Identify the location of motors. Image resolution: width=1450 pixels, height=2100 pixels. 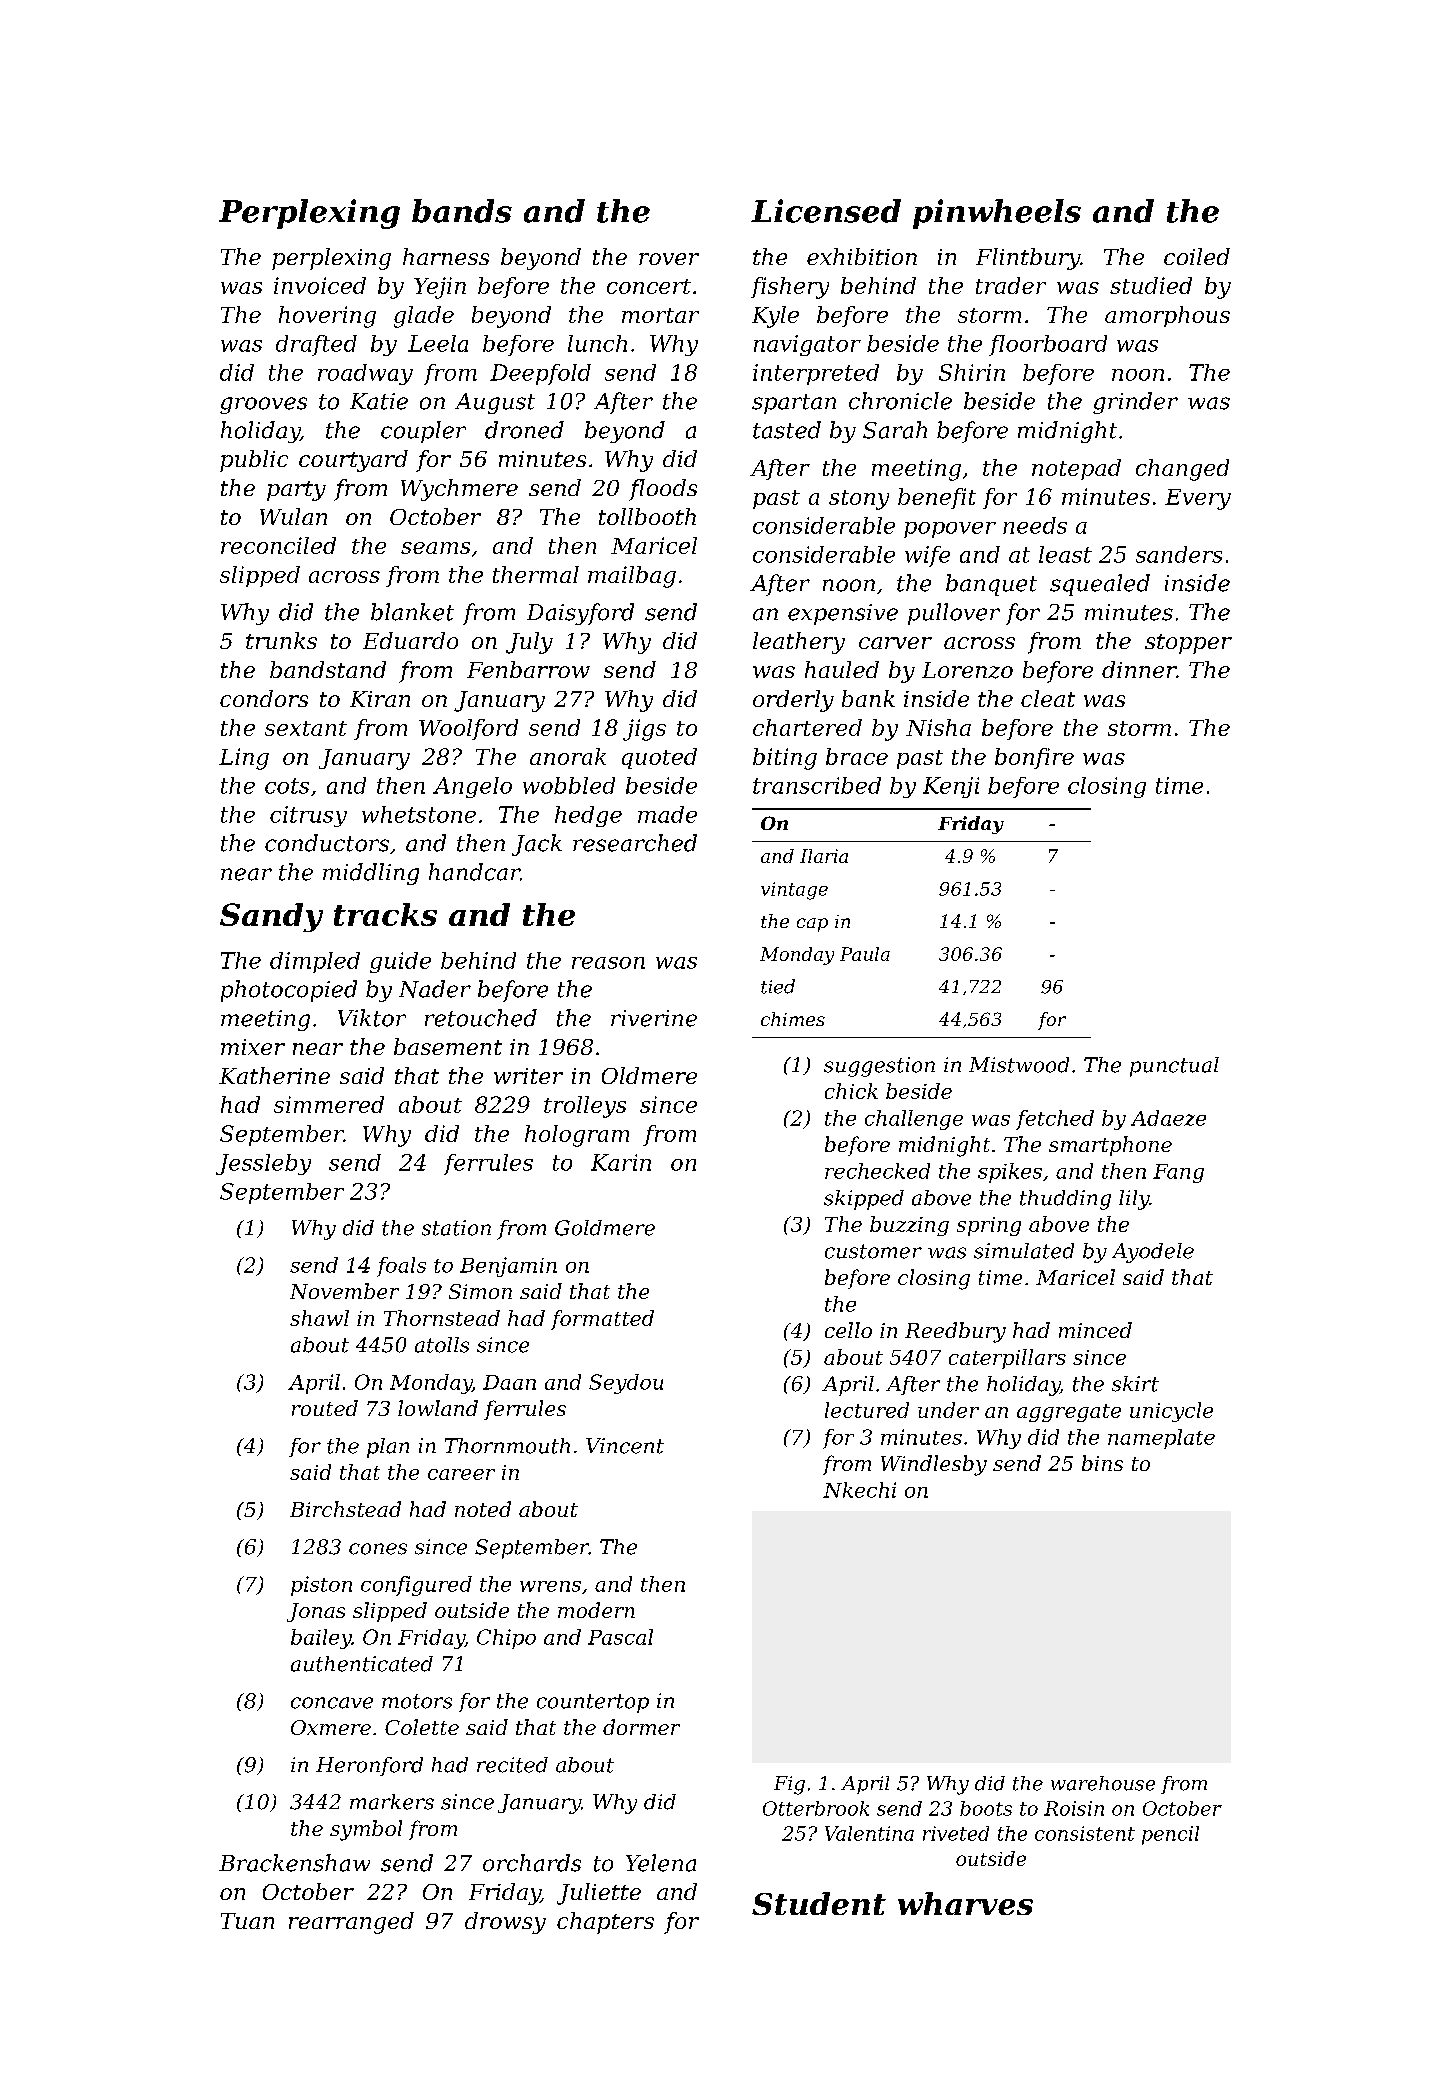
(417, 1701).
